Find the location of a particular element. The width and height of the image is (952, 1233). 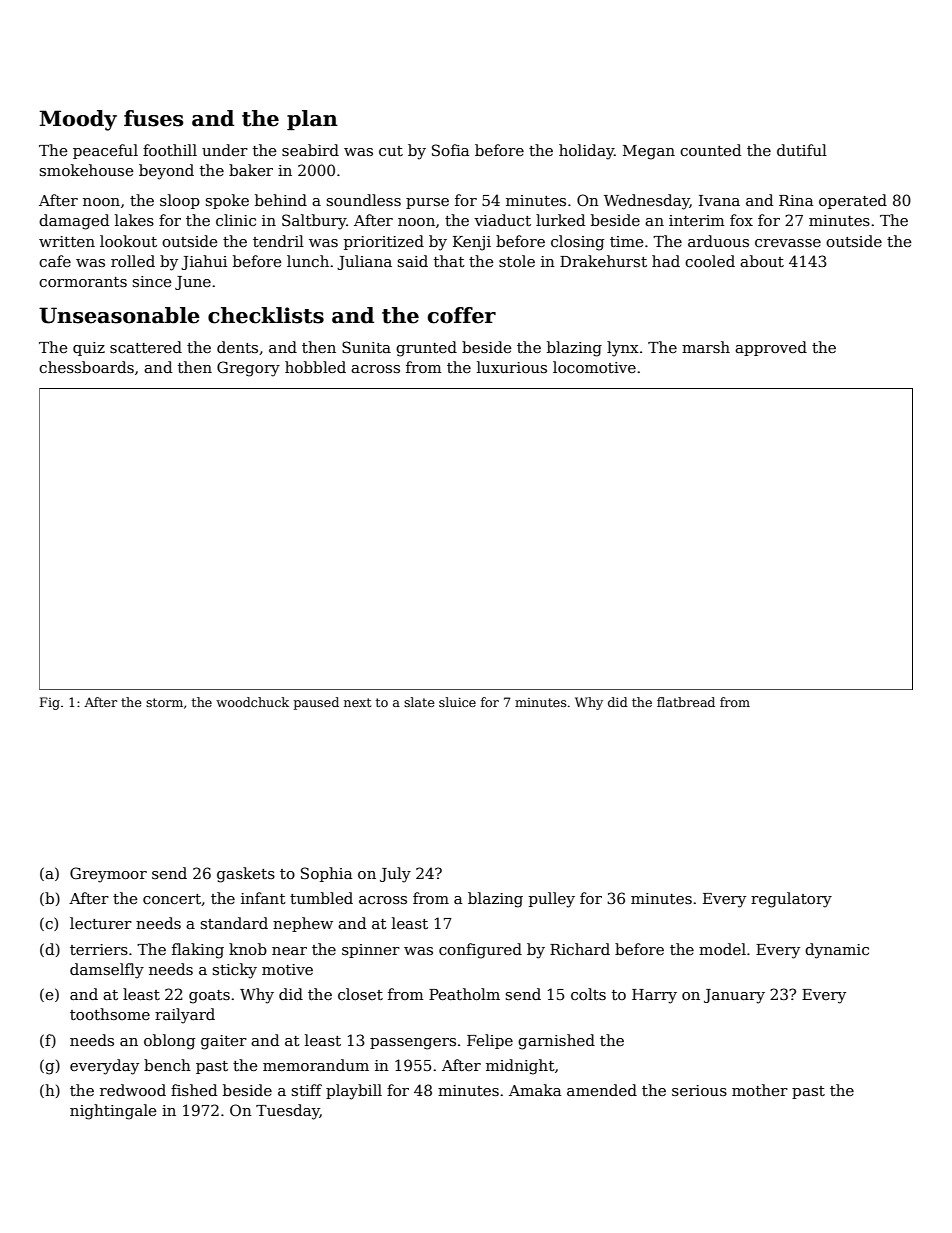

counted is located at coordinates (710, 150).
